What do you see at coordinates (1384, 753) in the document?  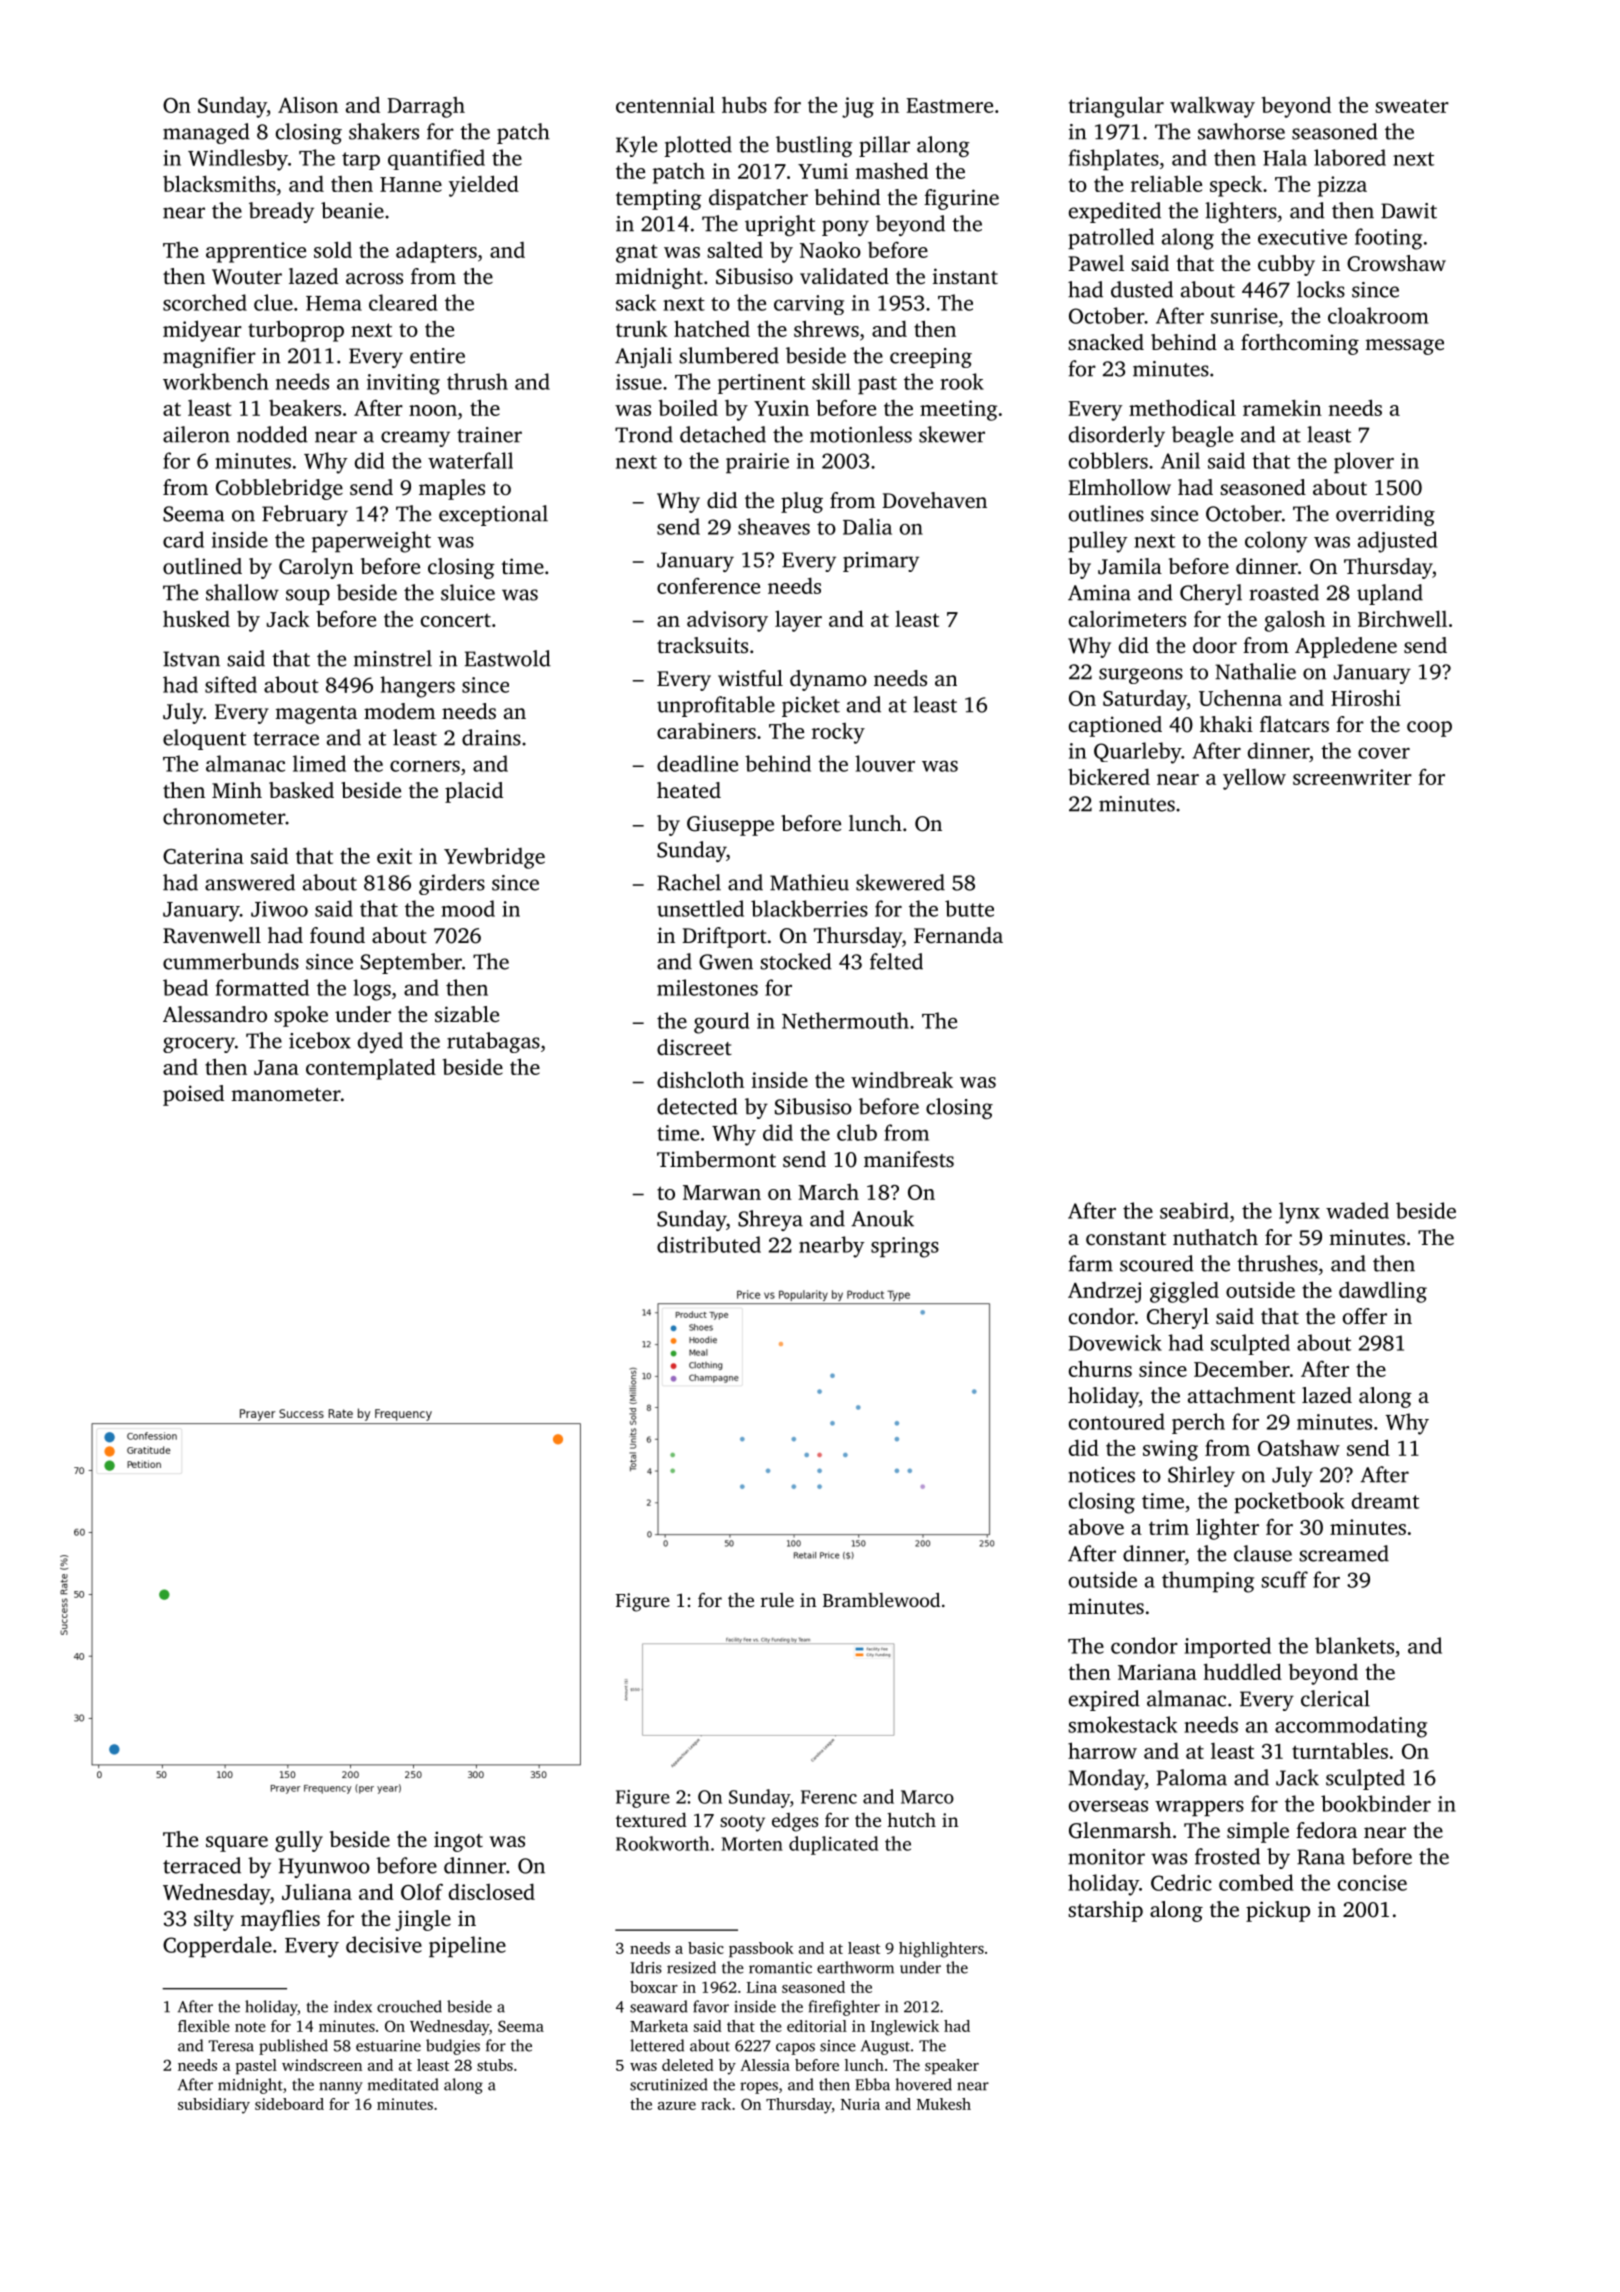 I see `cover` at bounding box center [1384, 753].
